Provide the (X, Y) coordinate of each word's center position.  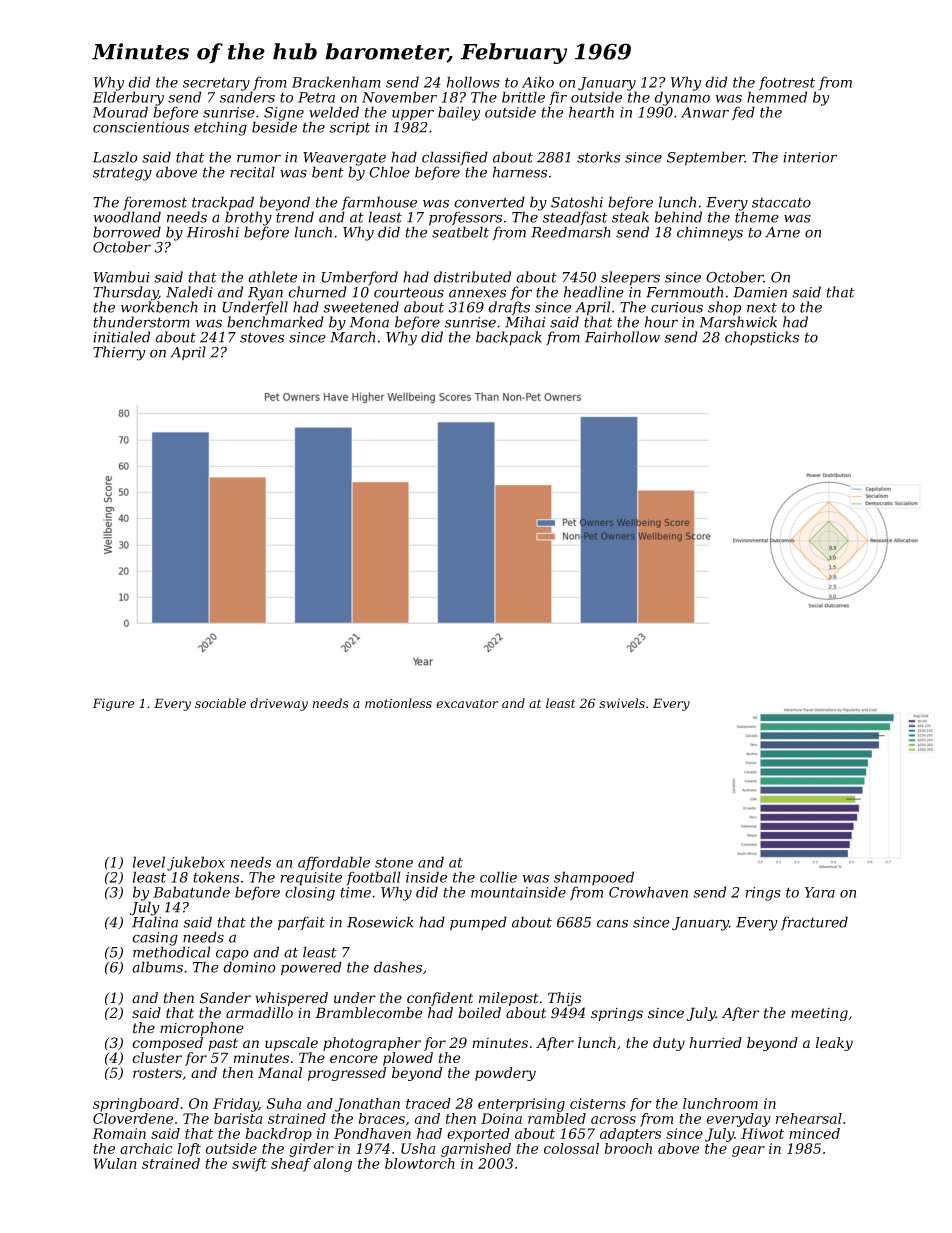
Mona (369, 322)
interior (810, 157)
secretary (216, 84)
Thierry (119, 353)
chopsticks (762, 338)
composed (167, 1044)
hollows (473, 82)
